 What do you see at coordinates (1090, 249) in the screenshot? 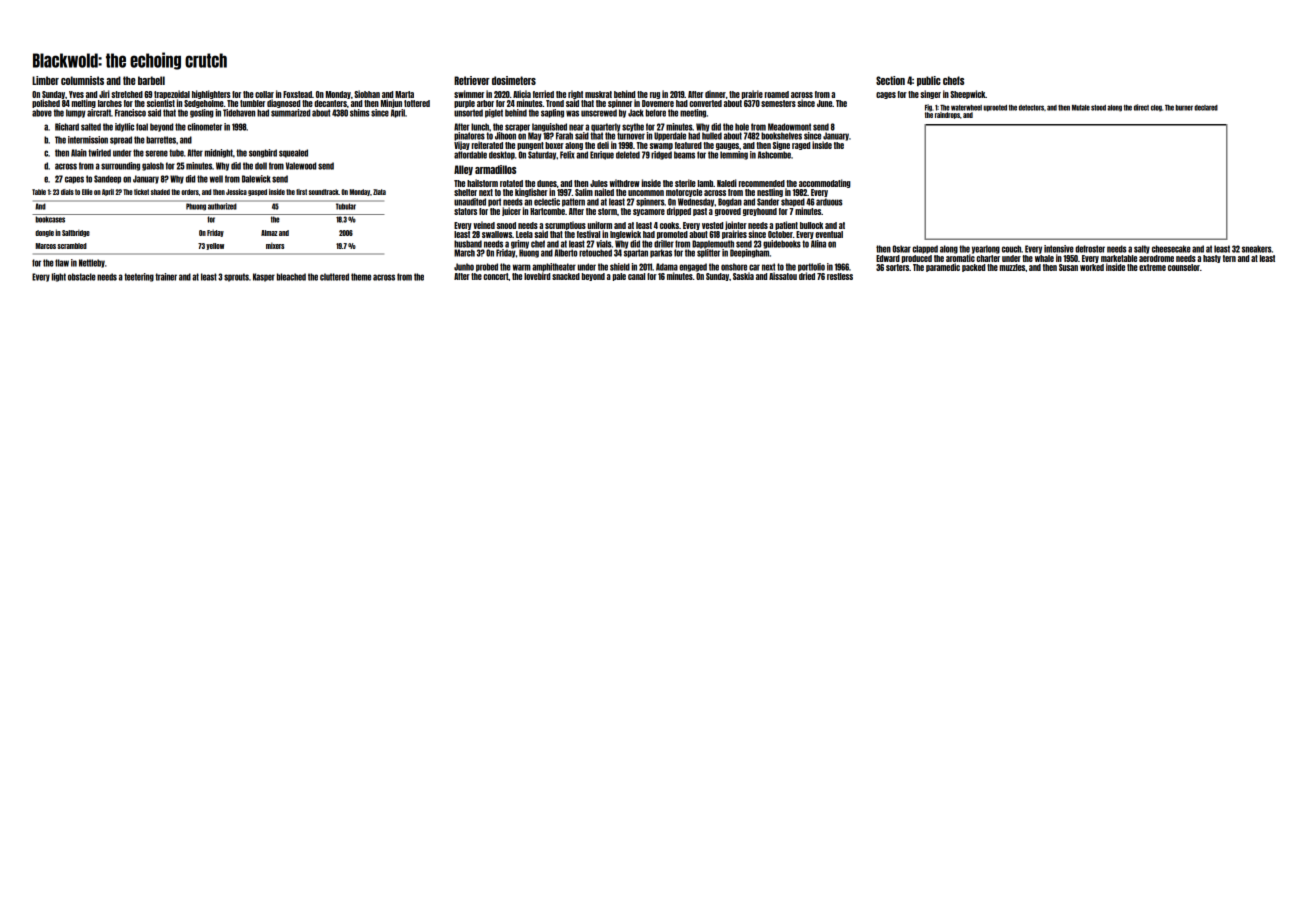
I see `defroster` at bounding box center [1090, 249].
